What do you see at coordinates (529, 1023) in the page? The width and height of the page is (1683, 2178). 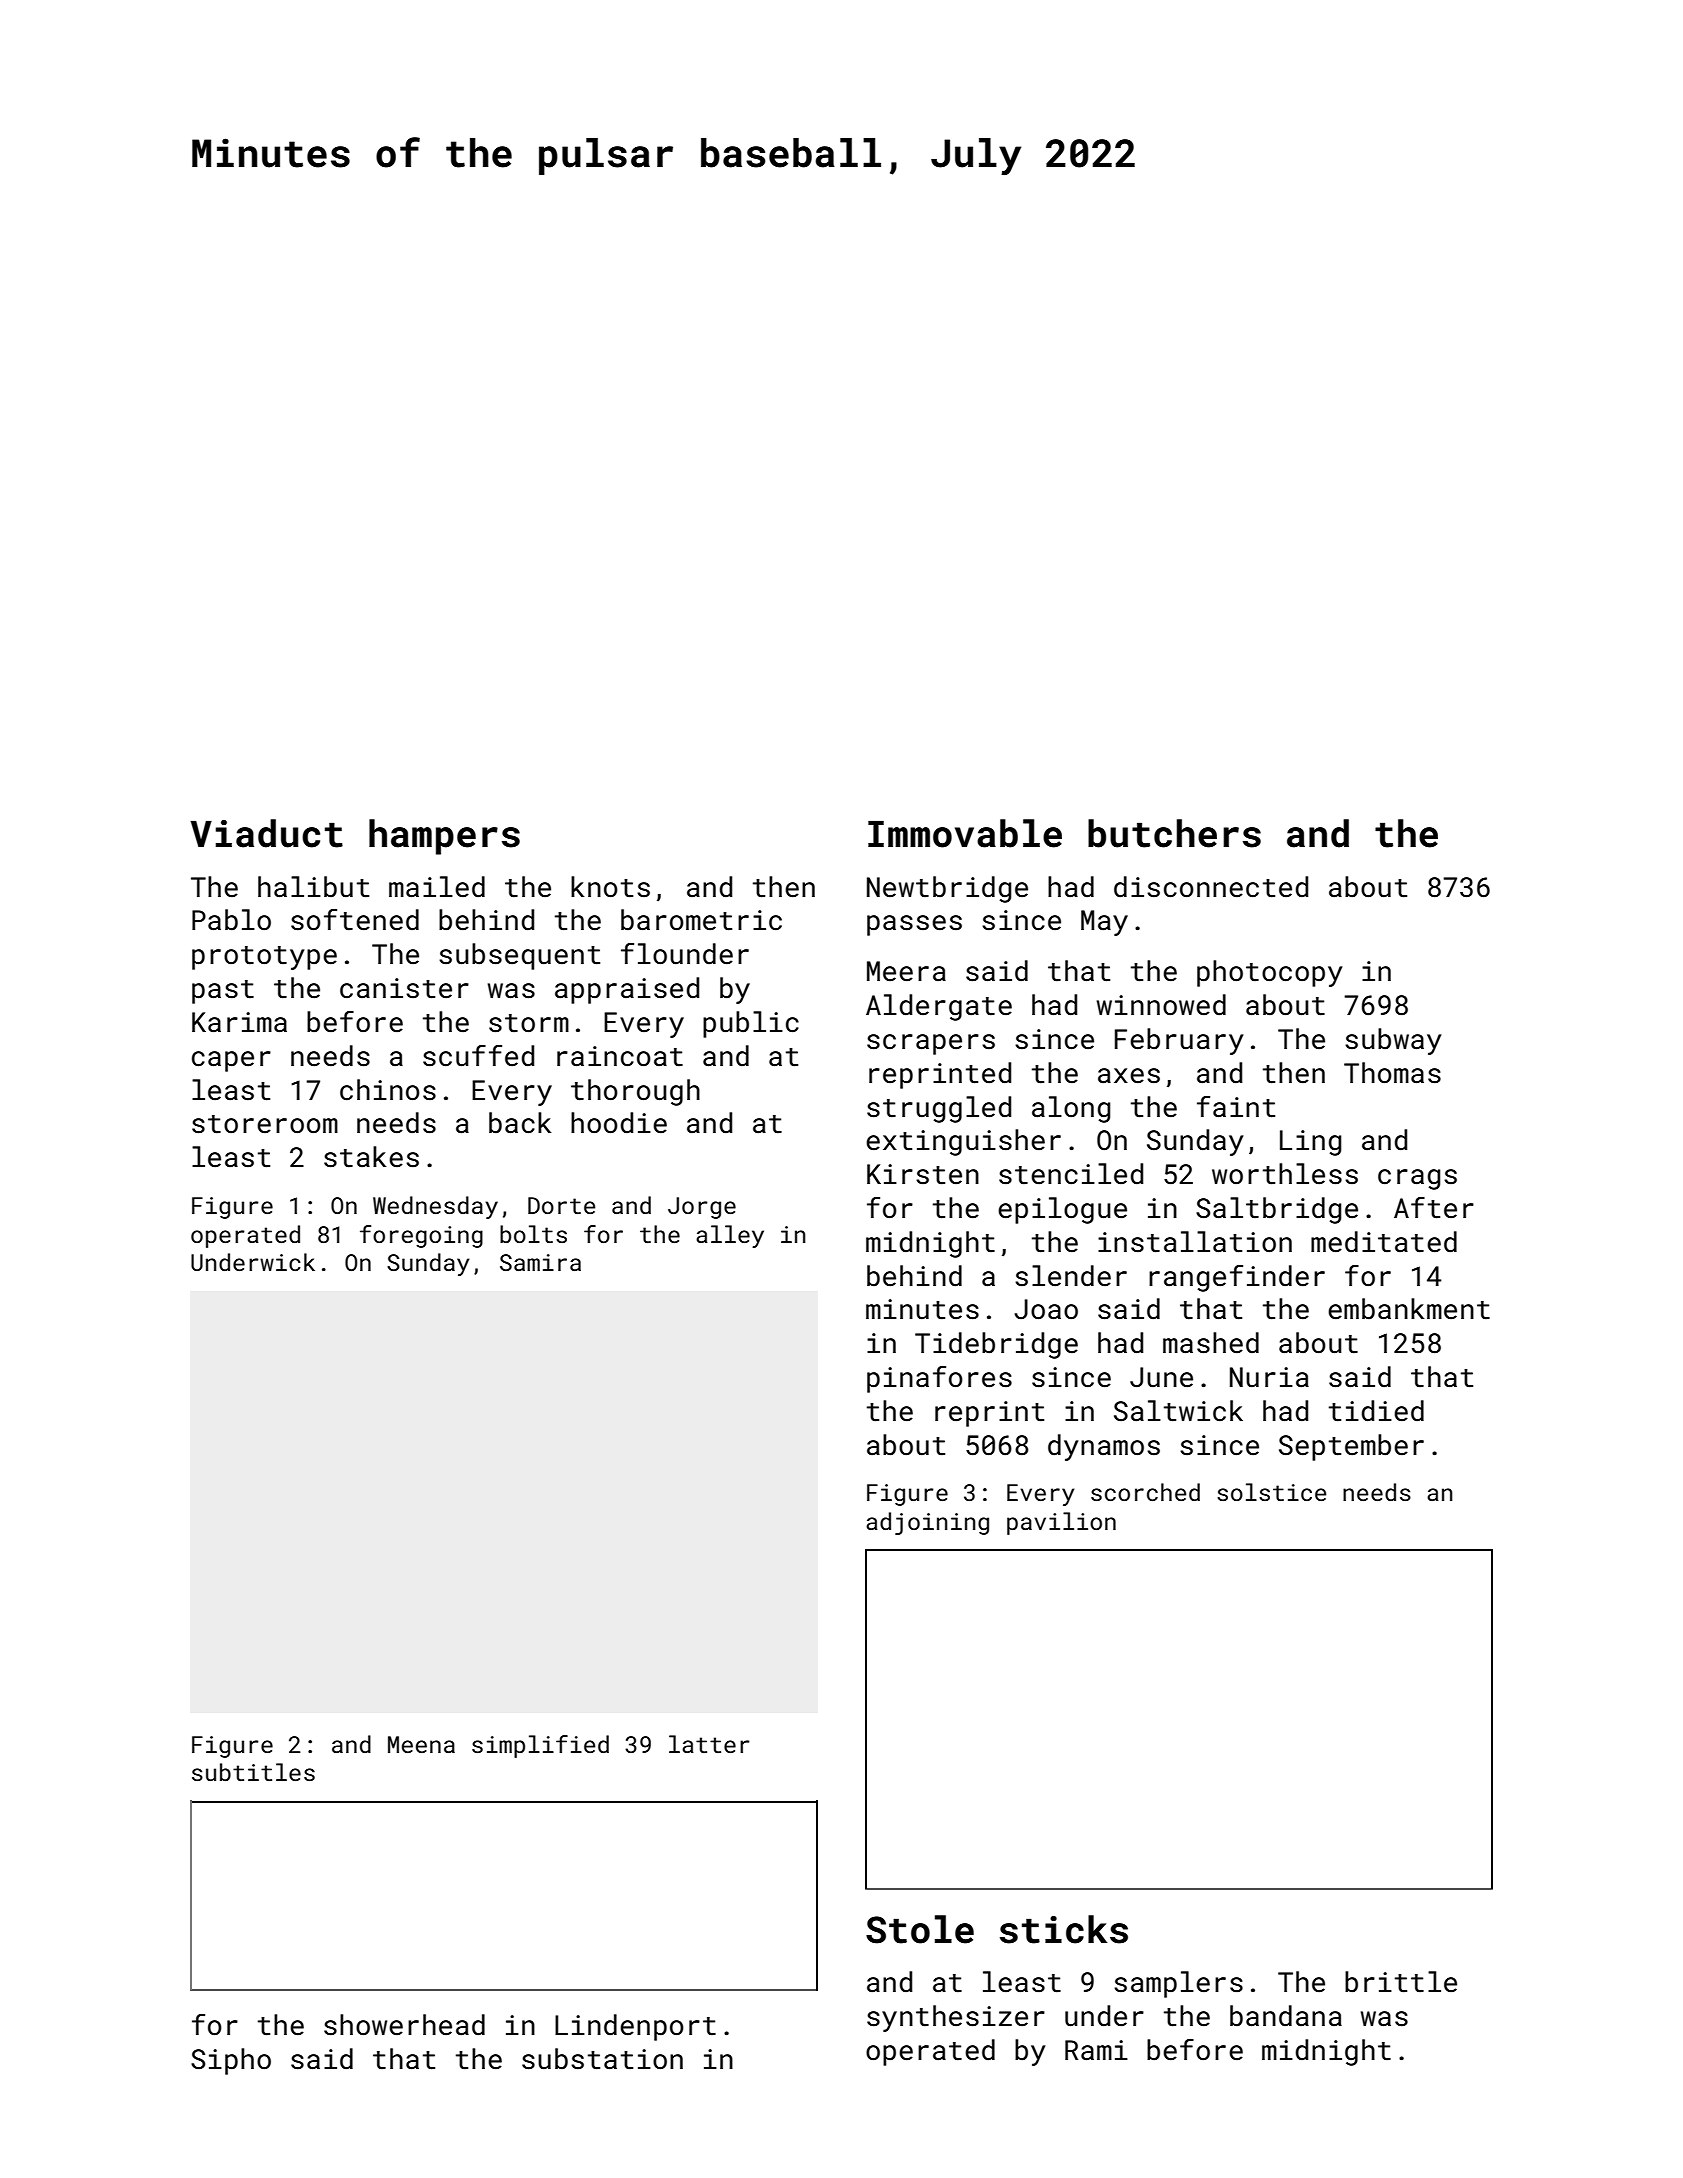 I see `storm` at bounding box center [529, 1023].
